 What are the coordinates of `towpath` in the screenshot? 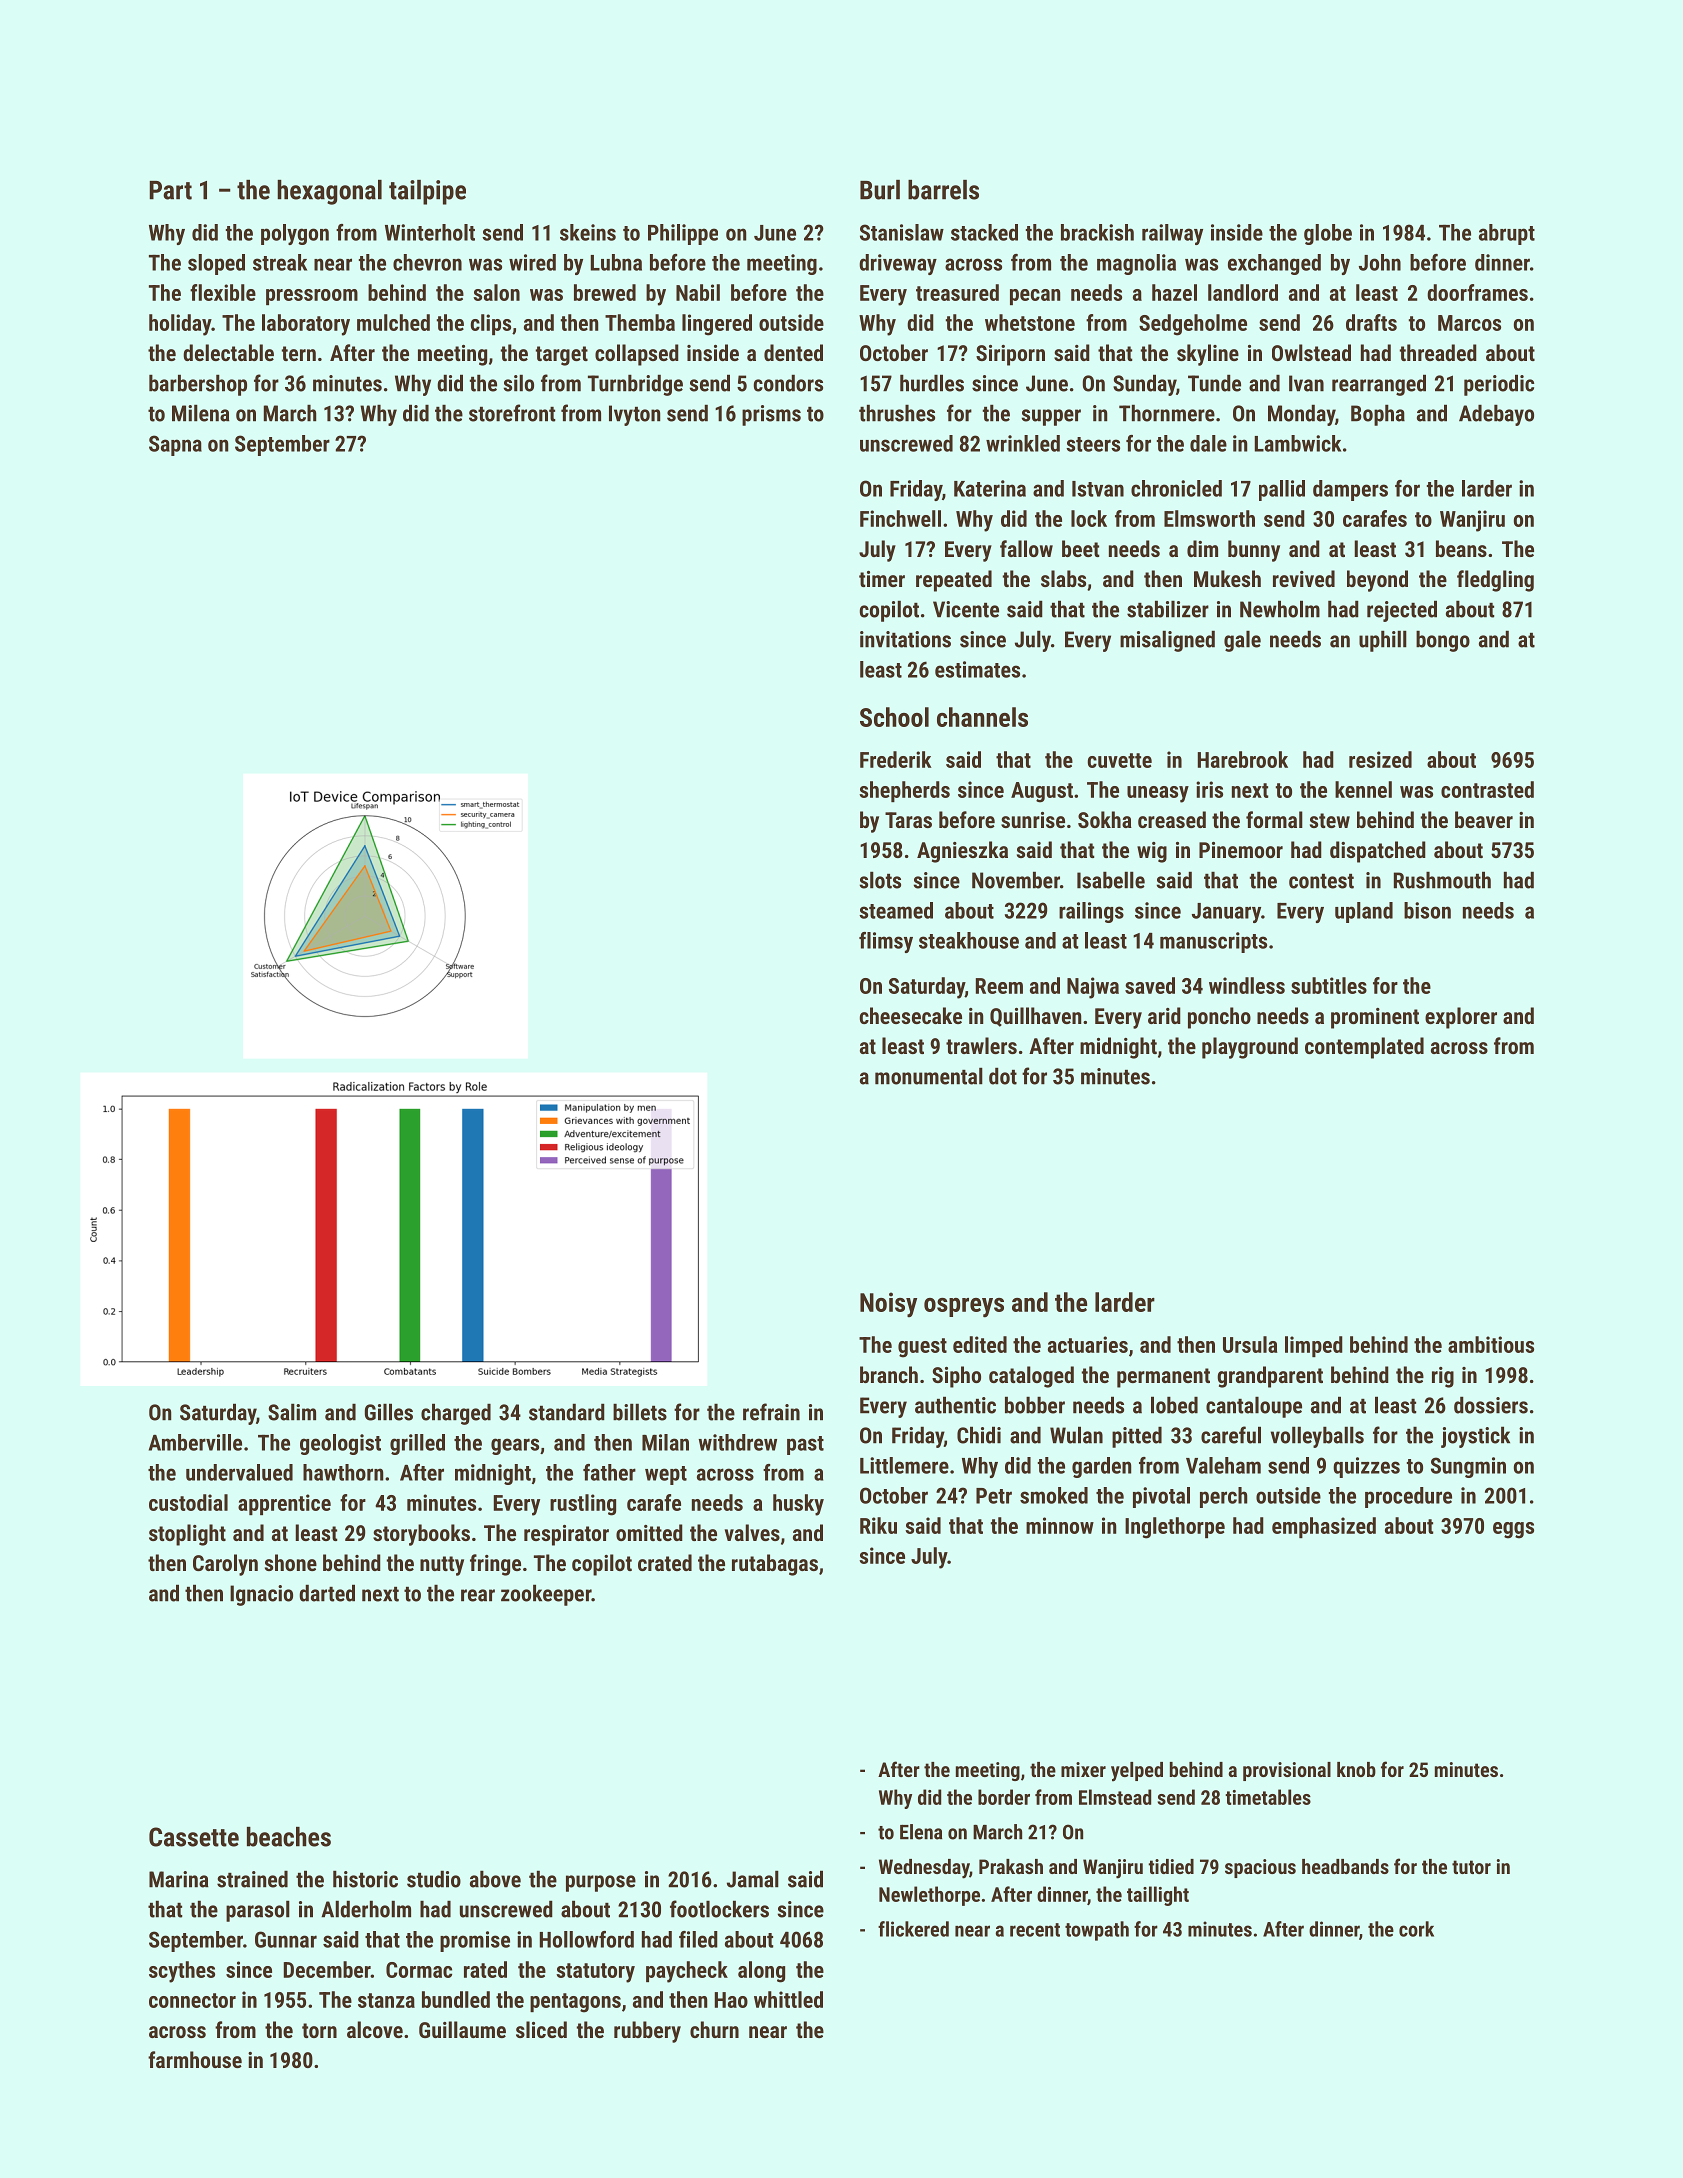 It's located at (1097, 1931).
